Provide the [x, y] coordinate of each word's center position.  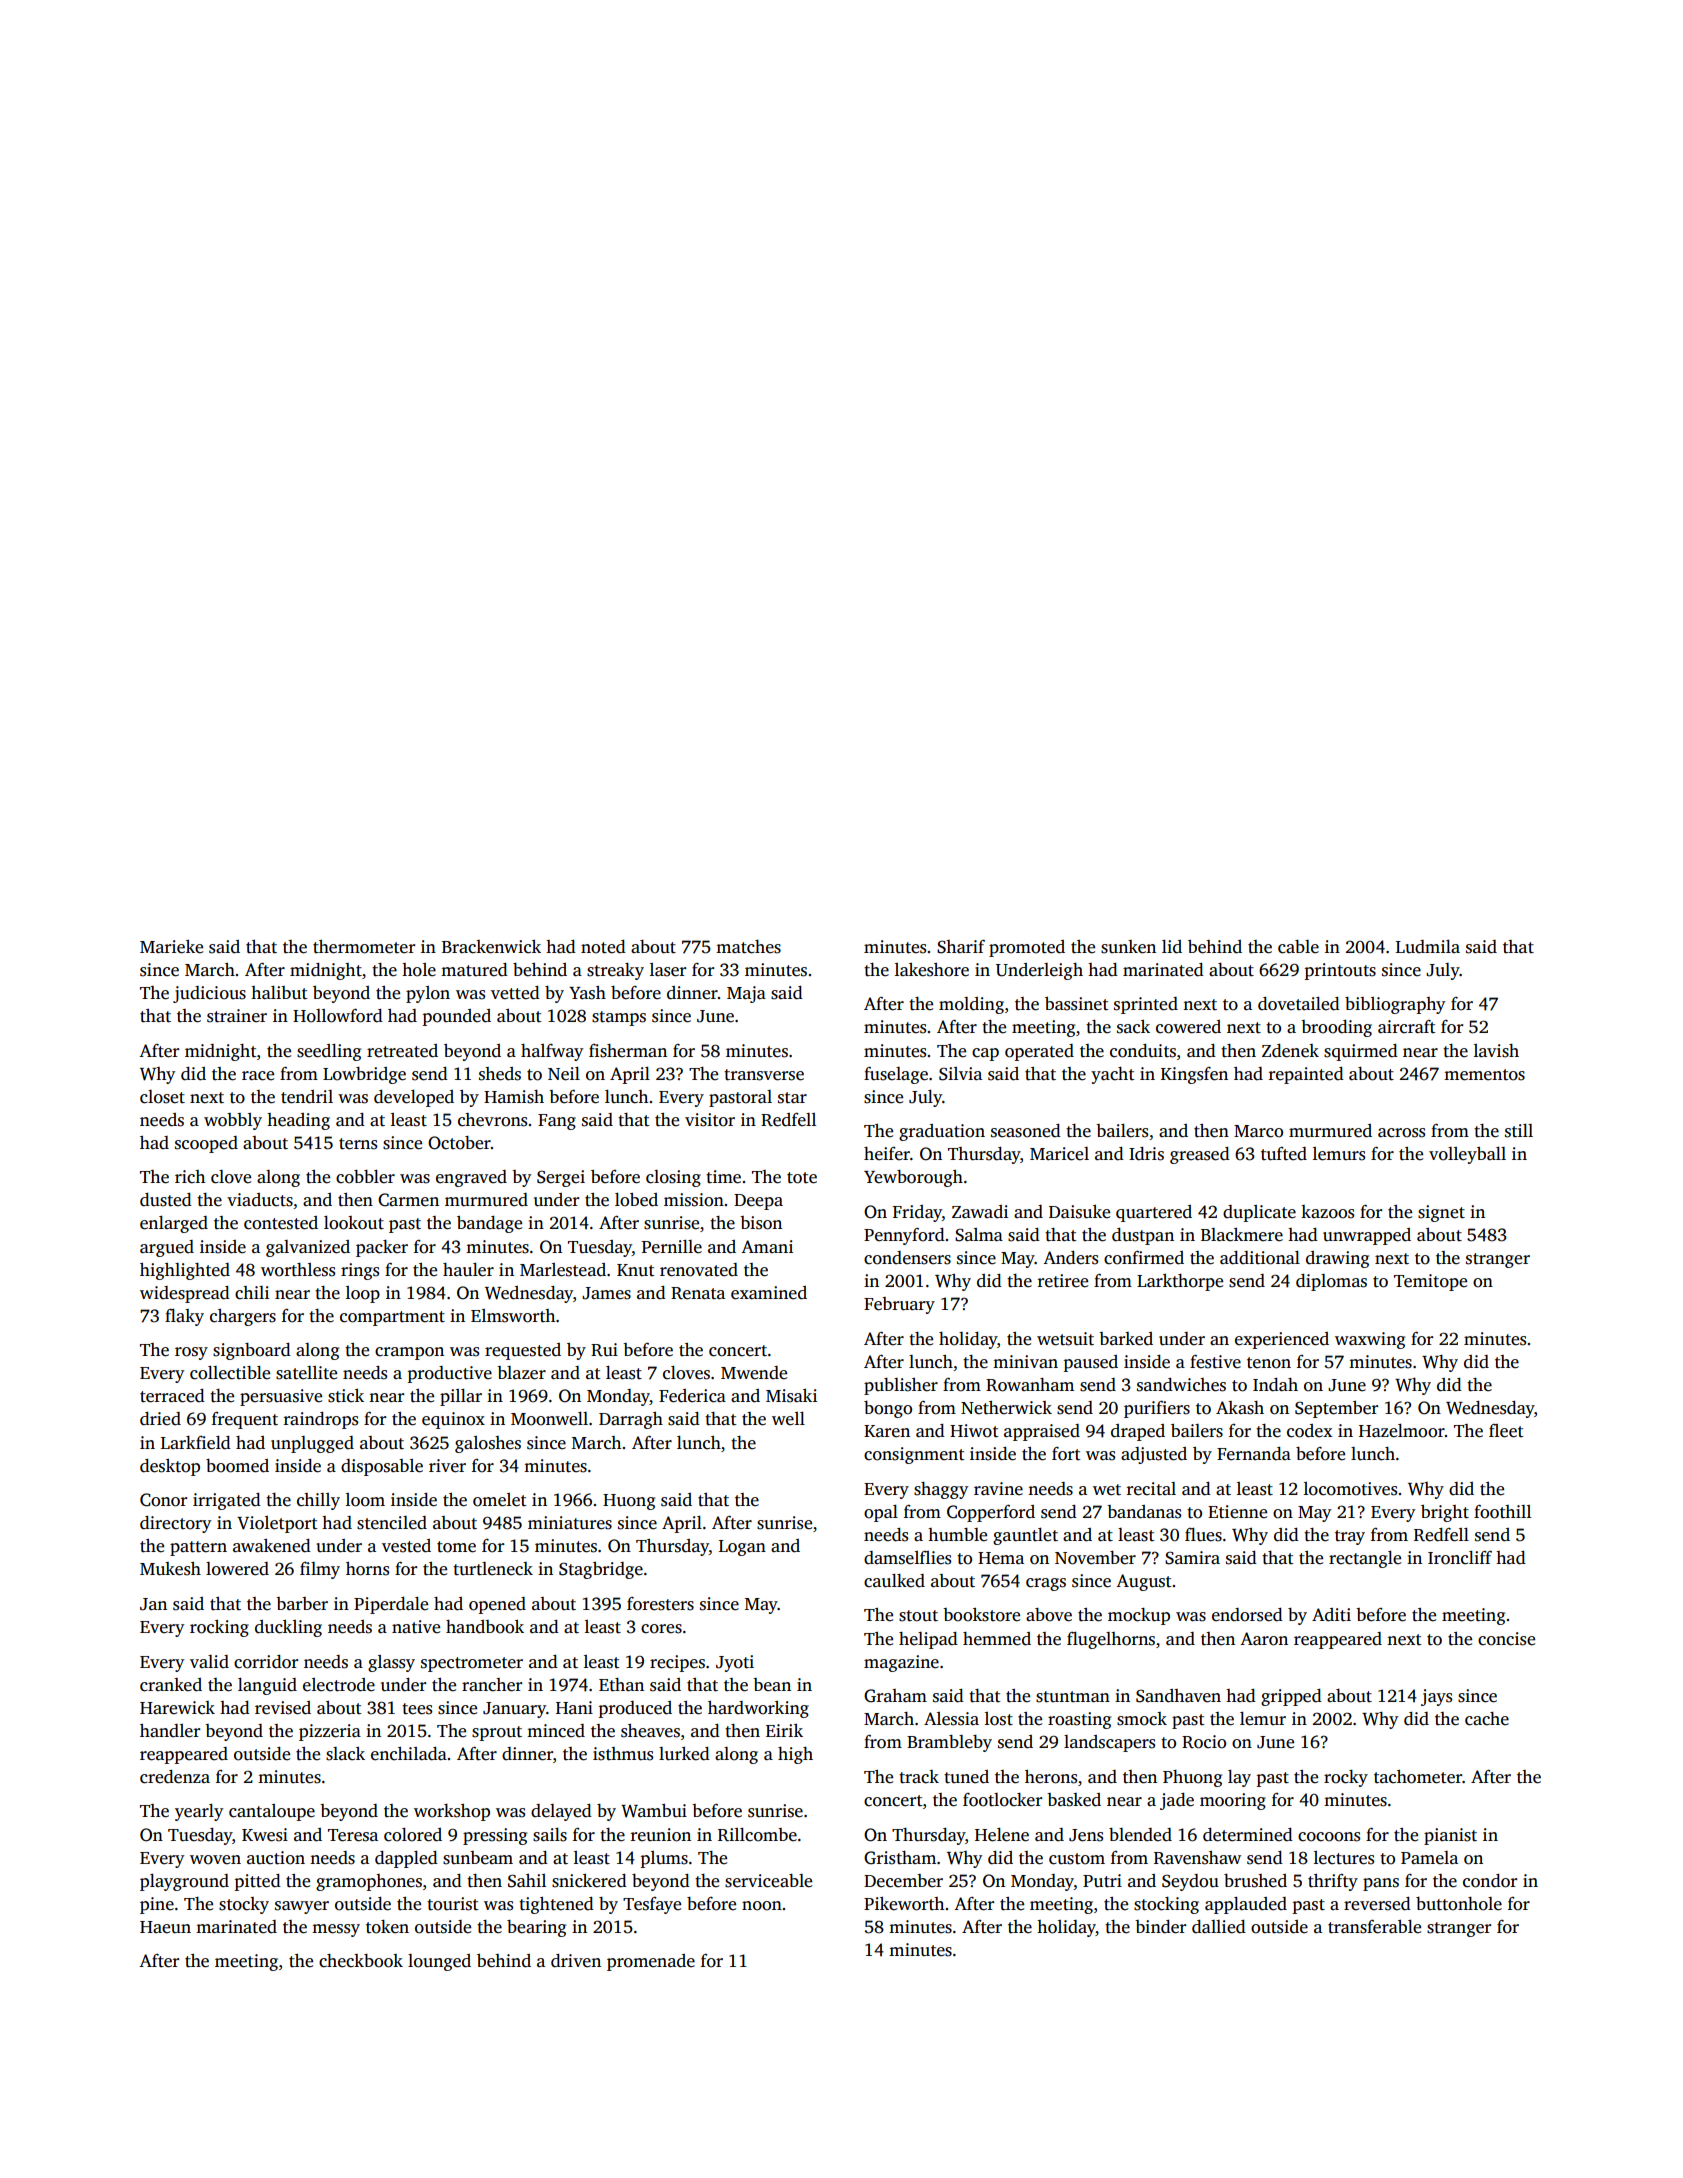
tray [1350, 1537]
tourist [453, 1904]
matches [748, 947]
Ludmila [1428, 946]
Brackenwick [491, 947]
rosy [191, 1353]
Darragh [631, 1420]
